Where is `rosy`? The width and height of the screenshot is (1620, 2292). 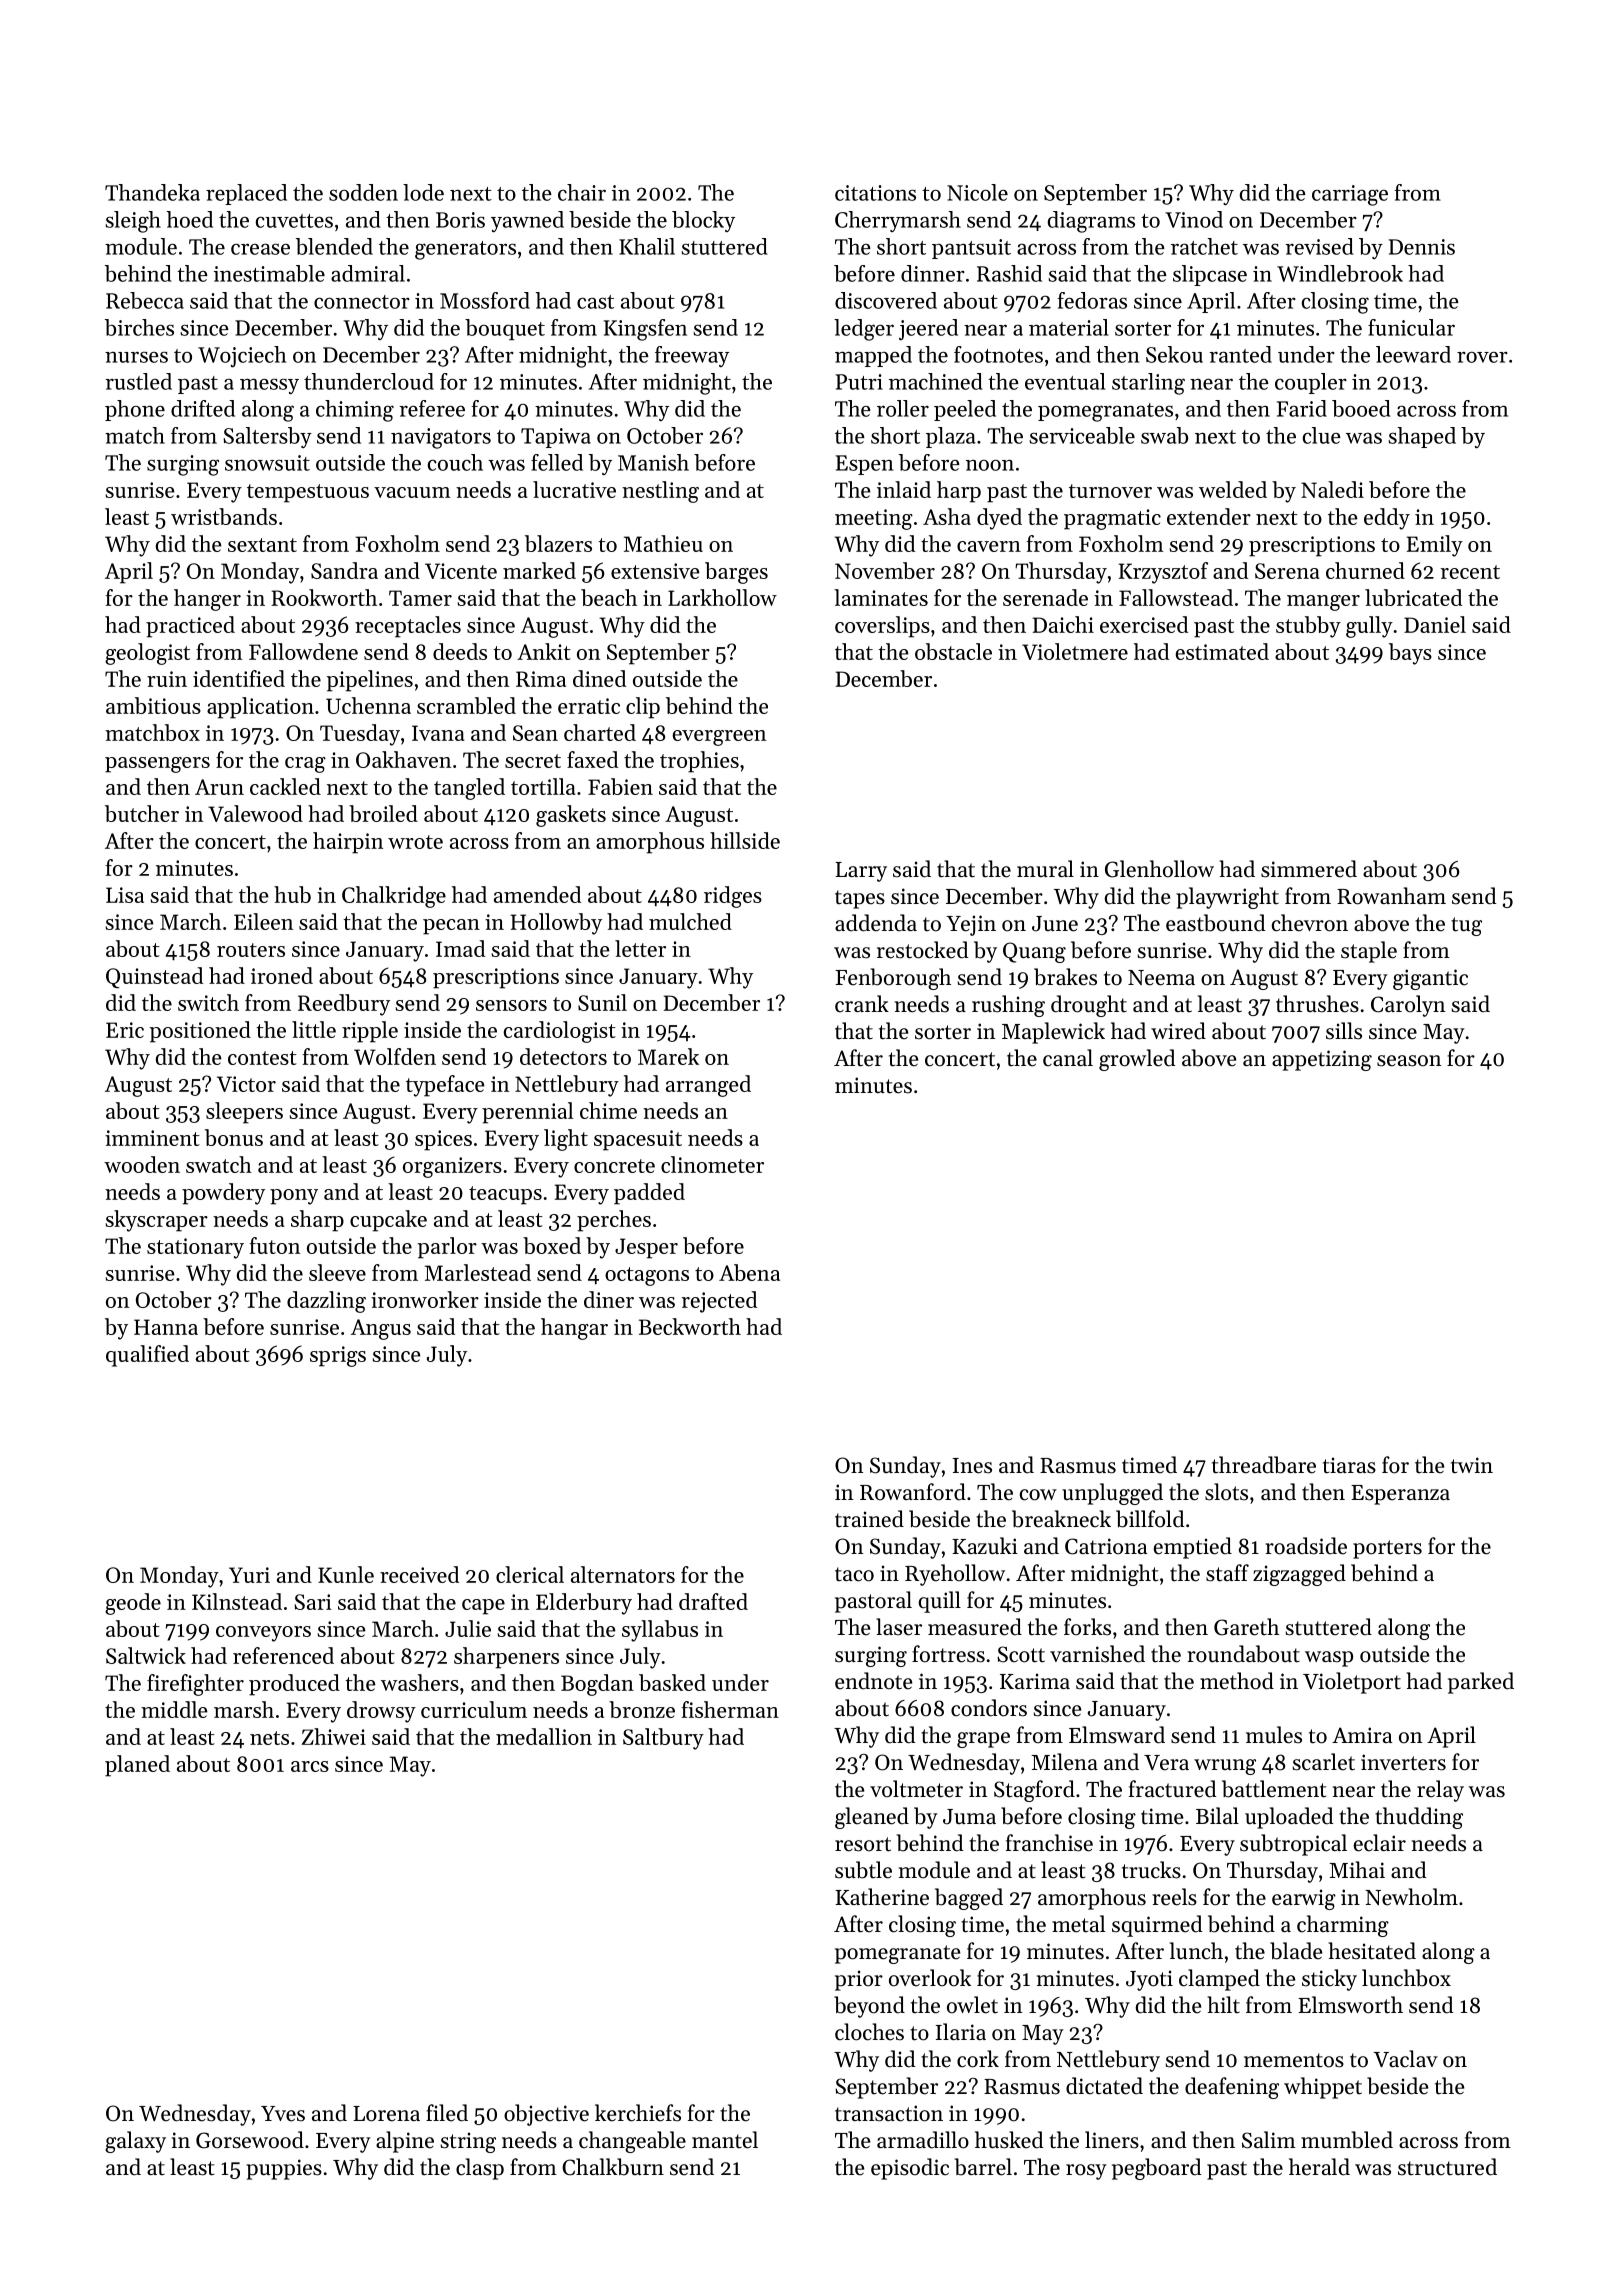 rosy is located at coordinates (1086, 2172).
